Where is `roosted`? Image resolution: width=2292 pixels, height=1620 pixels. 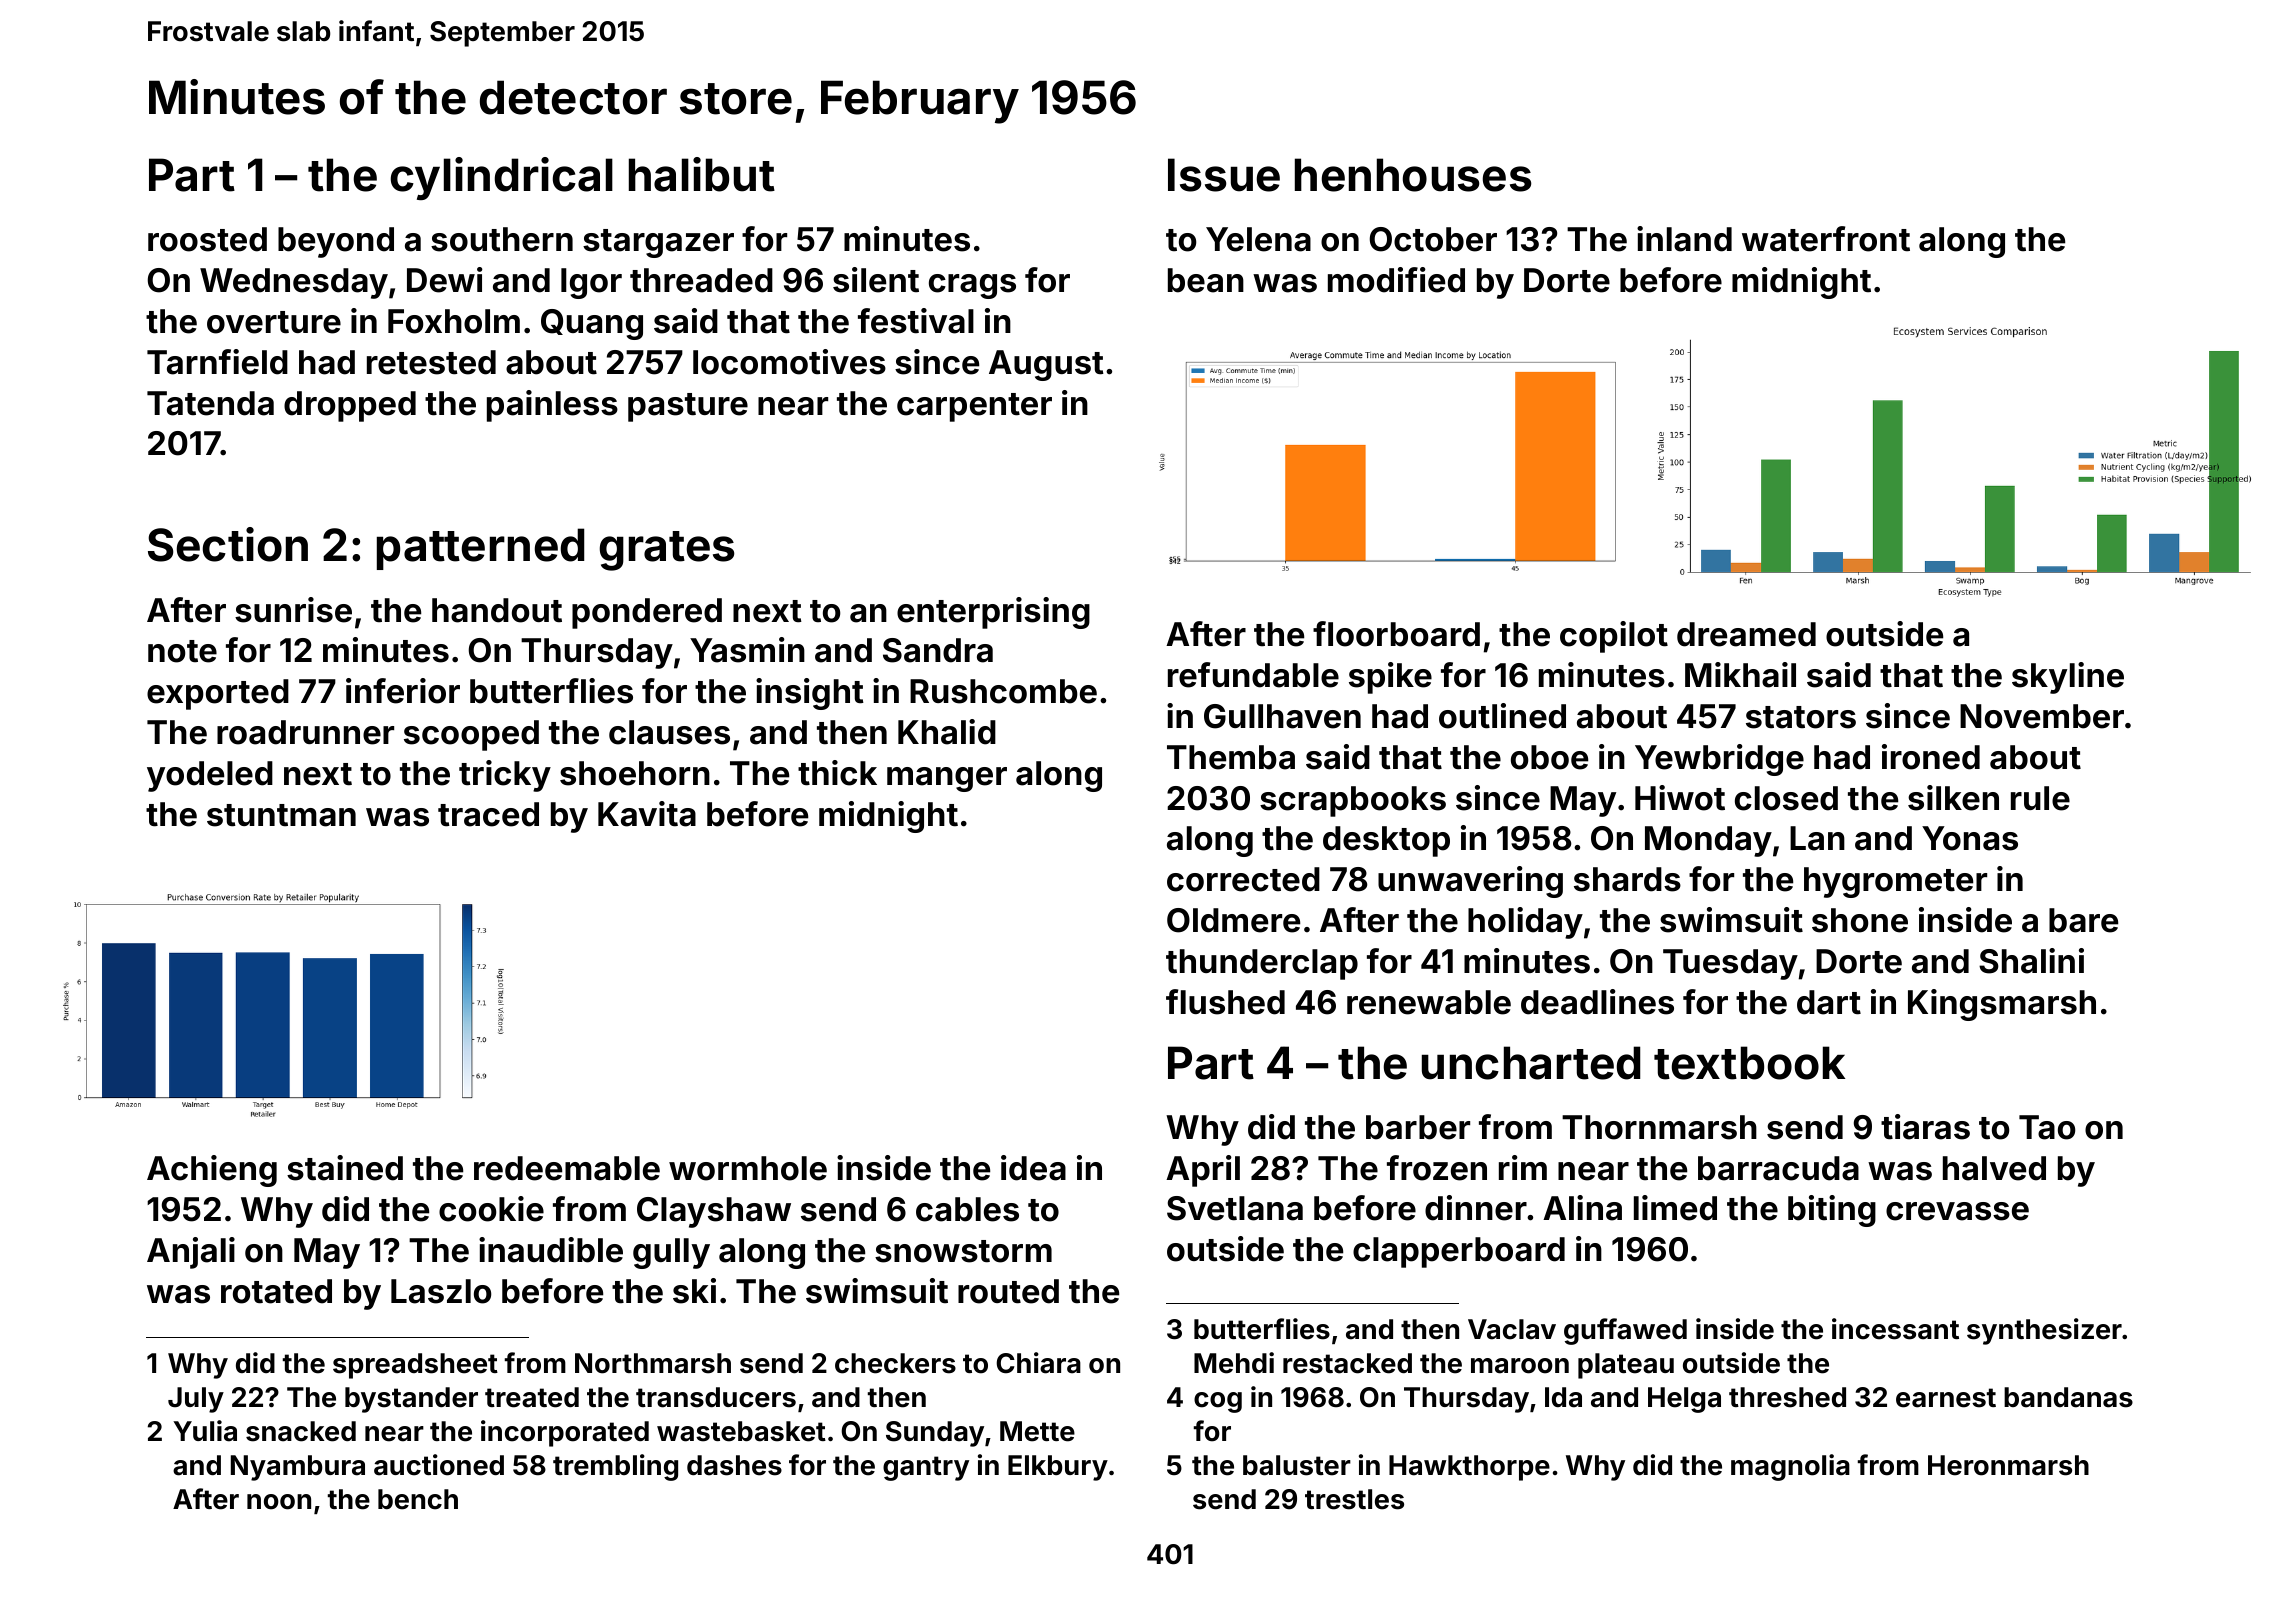 roosted is located at coordinates (207, 239).
